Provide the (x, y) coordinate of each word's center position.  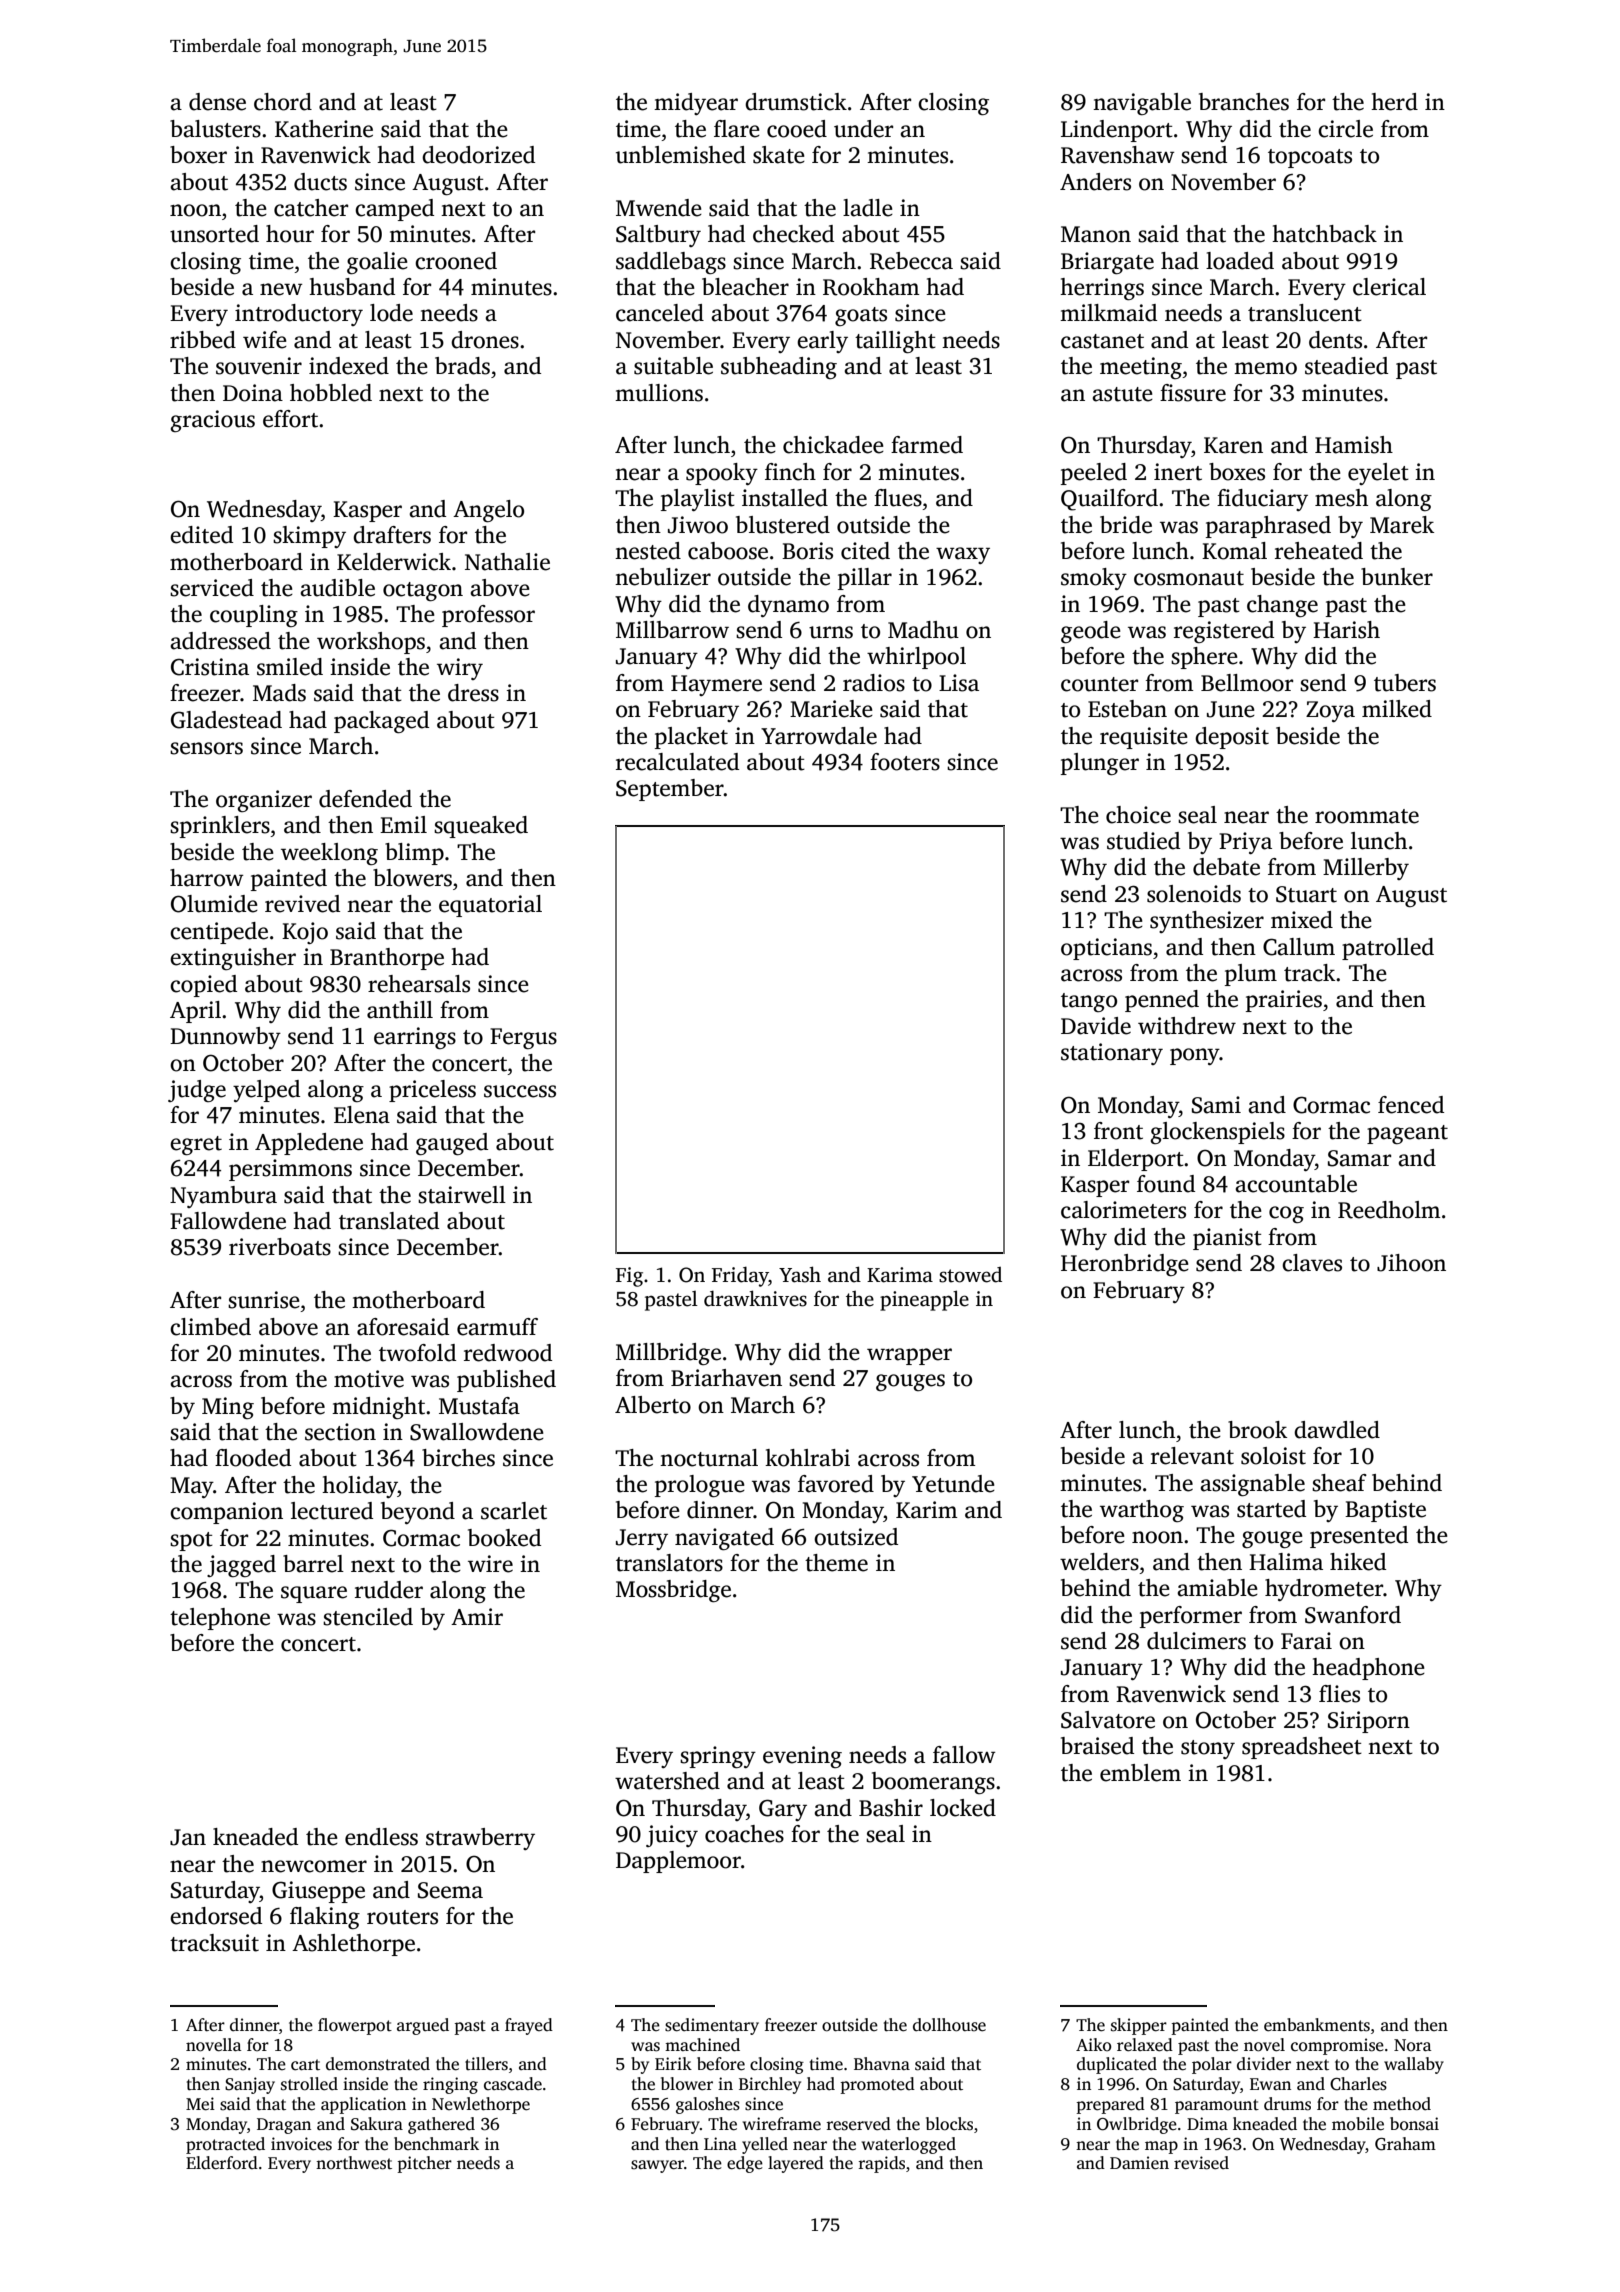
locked (963, 1808)
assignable (1252, 1485)
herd (1394, 102)
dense (217, 102)
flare (737, 129)
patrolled (1388, 949)
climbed (210, 1327)
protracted (225, 2145)
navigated (724, 1539)
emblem (1140, 1773)
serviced (212, 588)
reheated (1319, 551)
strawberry (480, 1839)
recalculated (677, 762)
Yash (800, 1274)
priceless (432, 1091)
